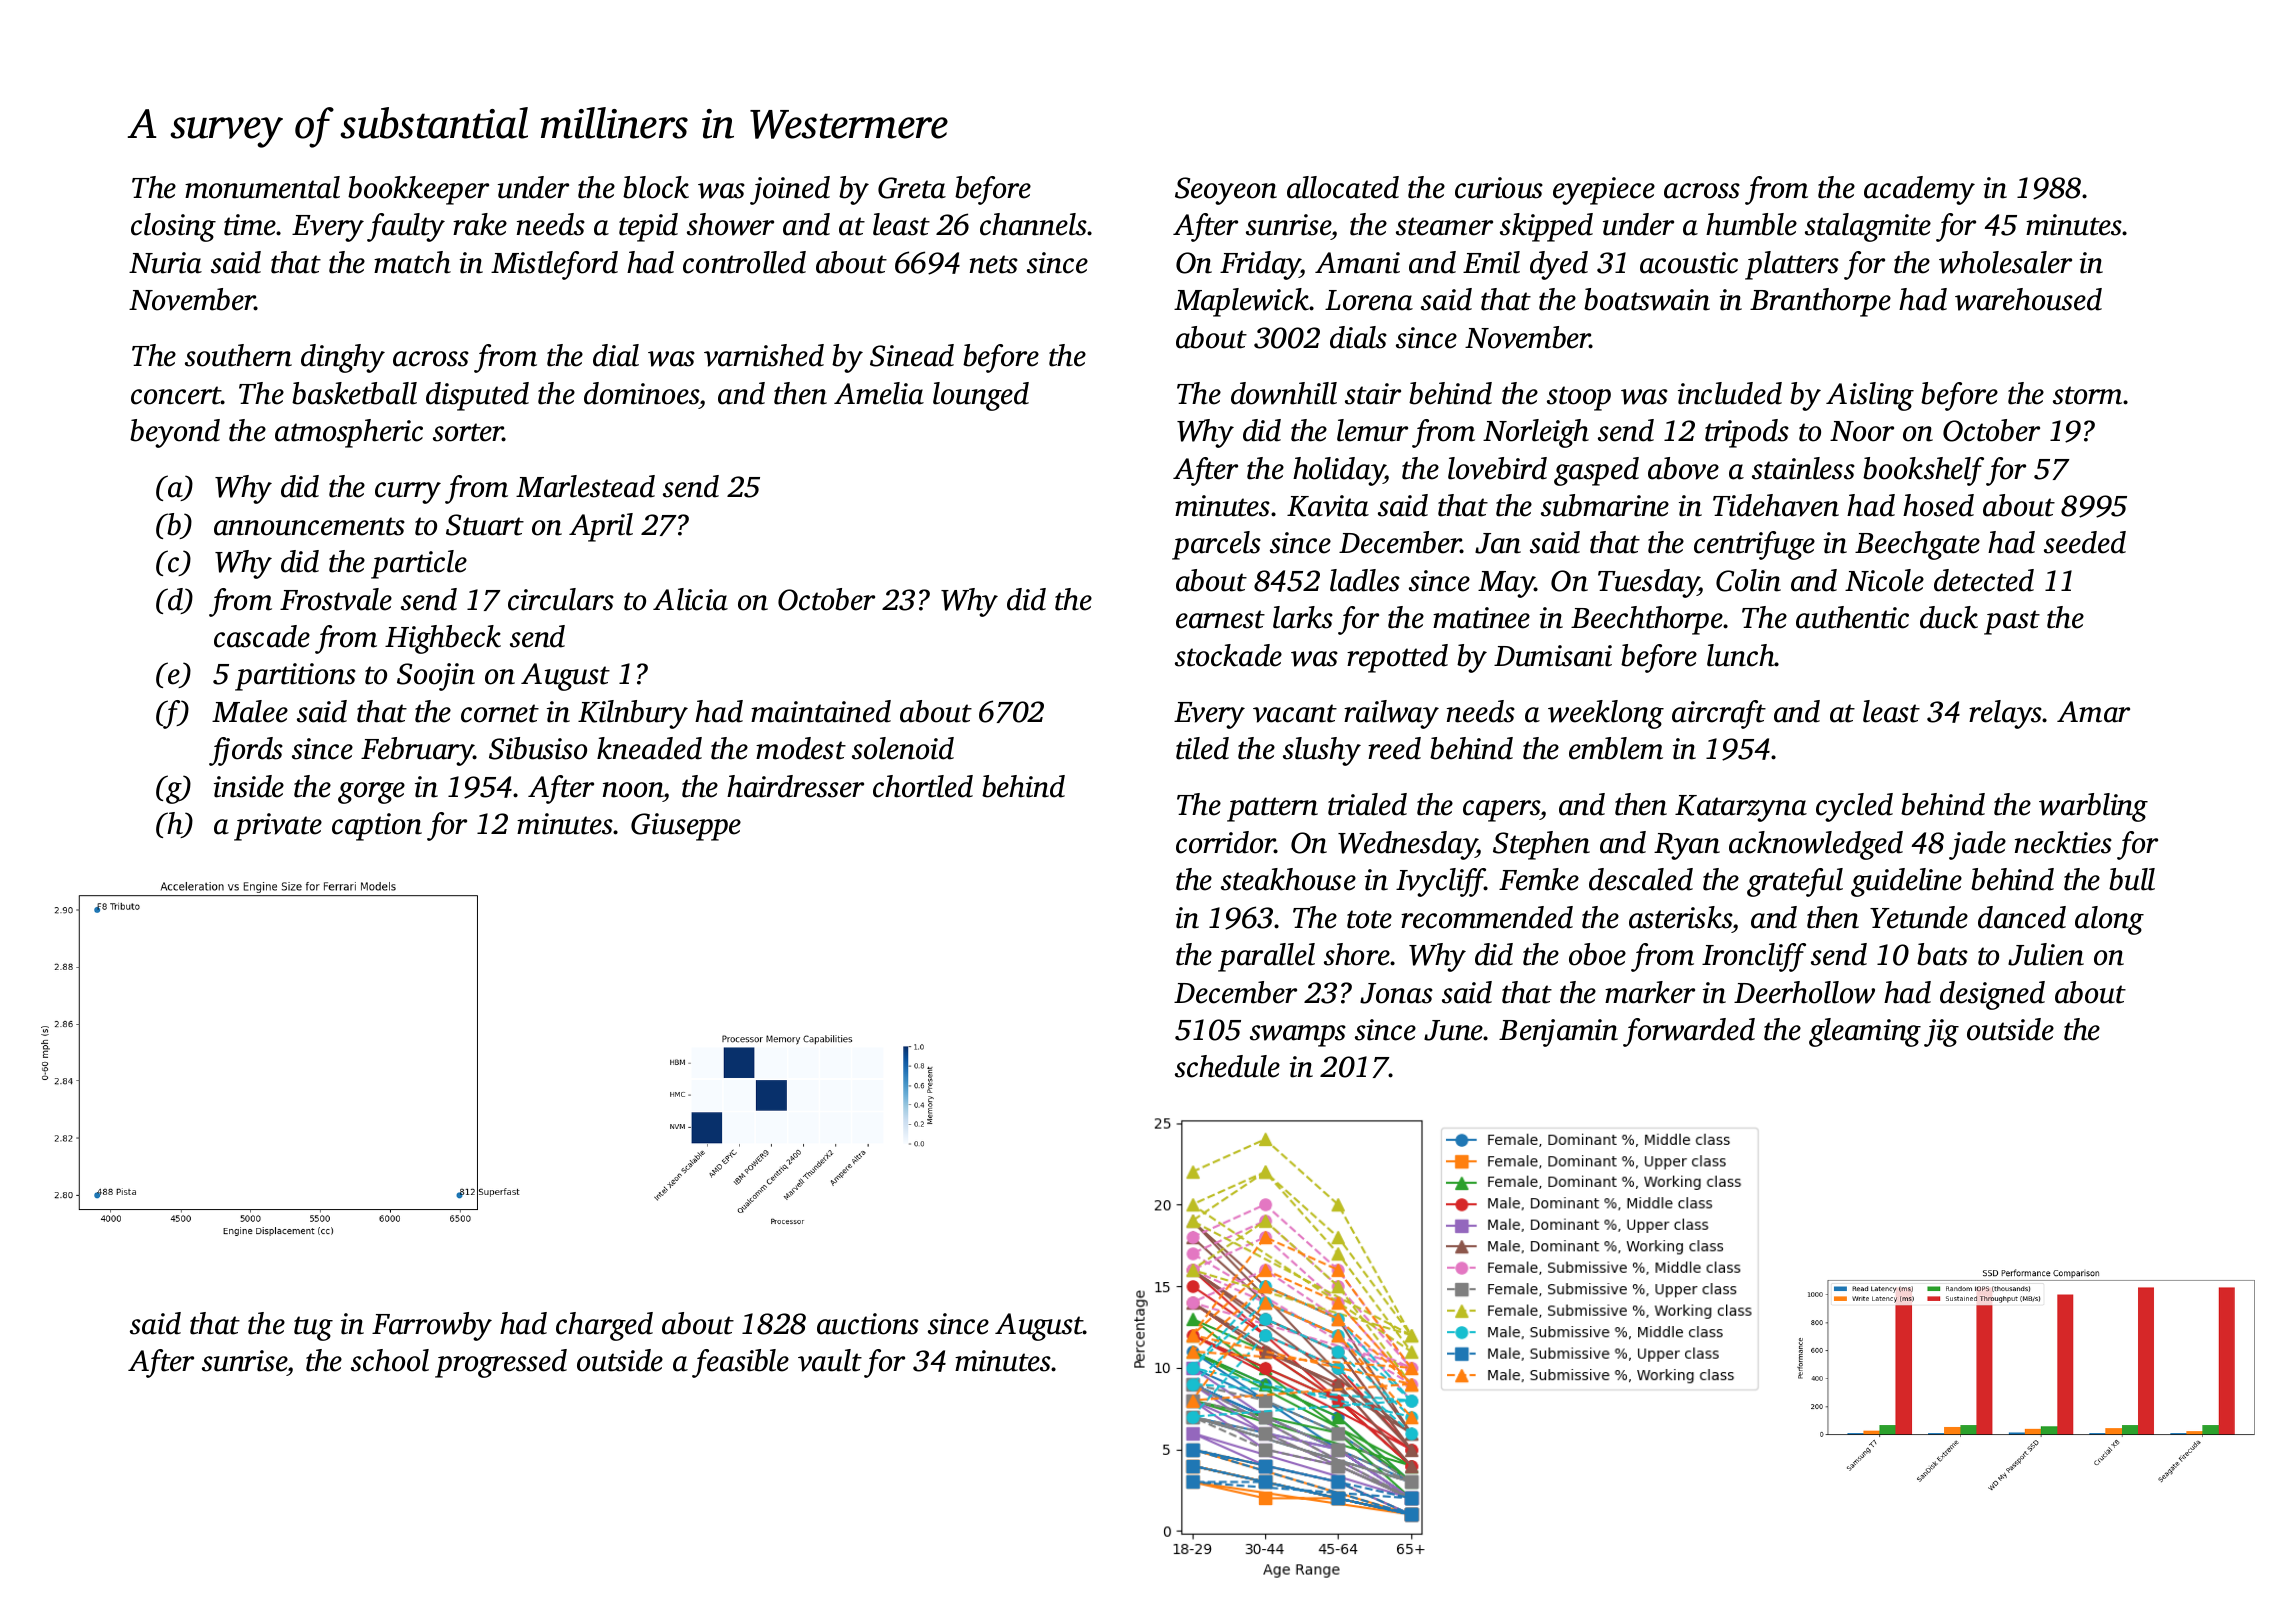  What do you see at coordinates (1754, 957) in the page?
I see `Ironcliff` at bounding box center [1754, 957].
